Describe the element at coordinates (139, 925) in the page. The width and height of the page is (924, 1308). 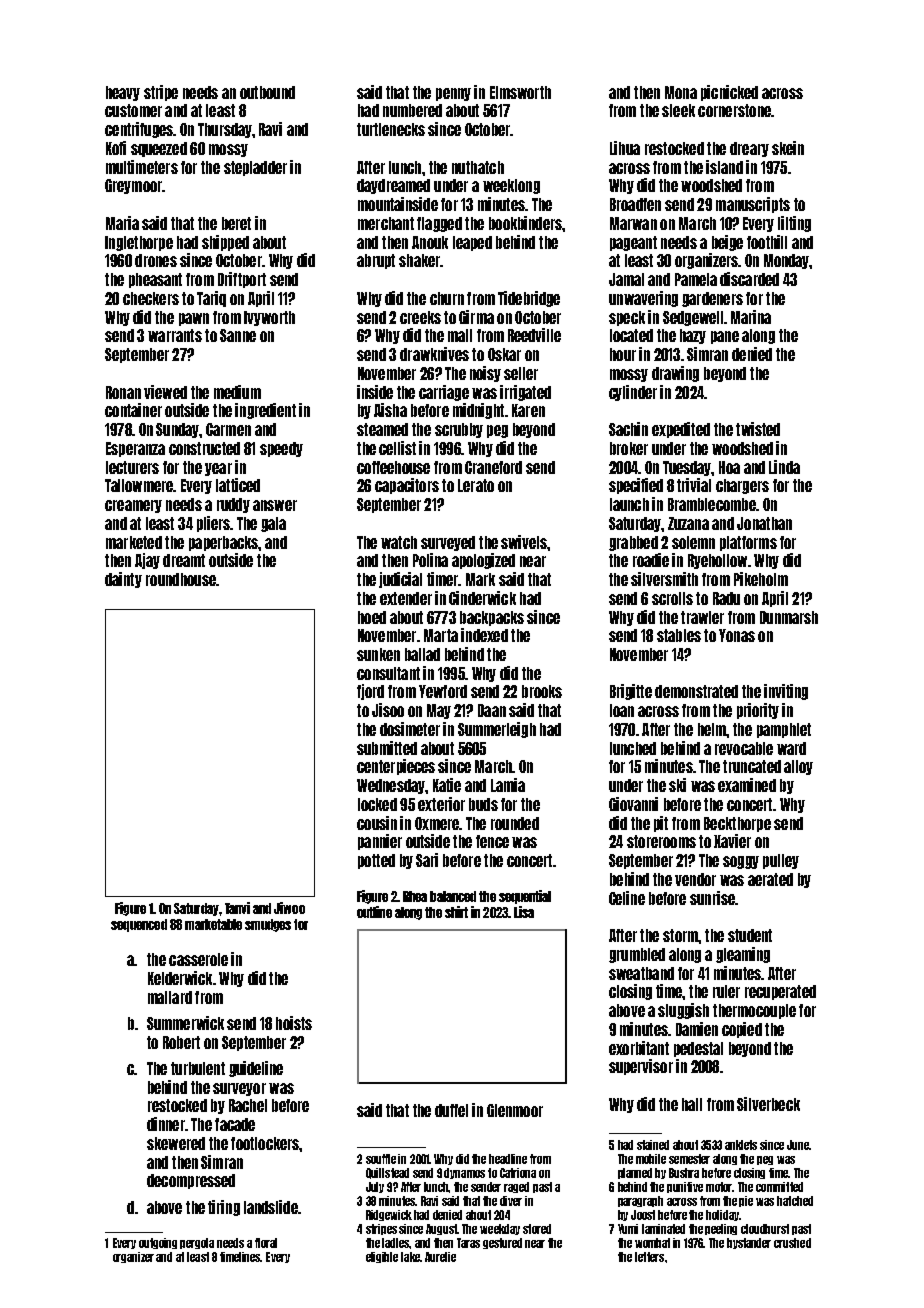
I see `sequenced` at that location.
